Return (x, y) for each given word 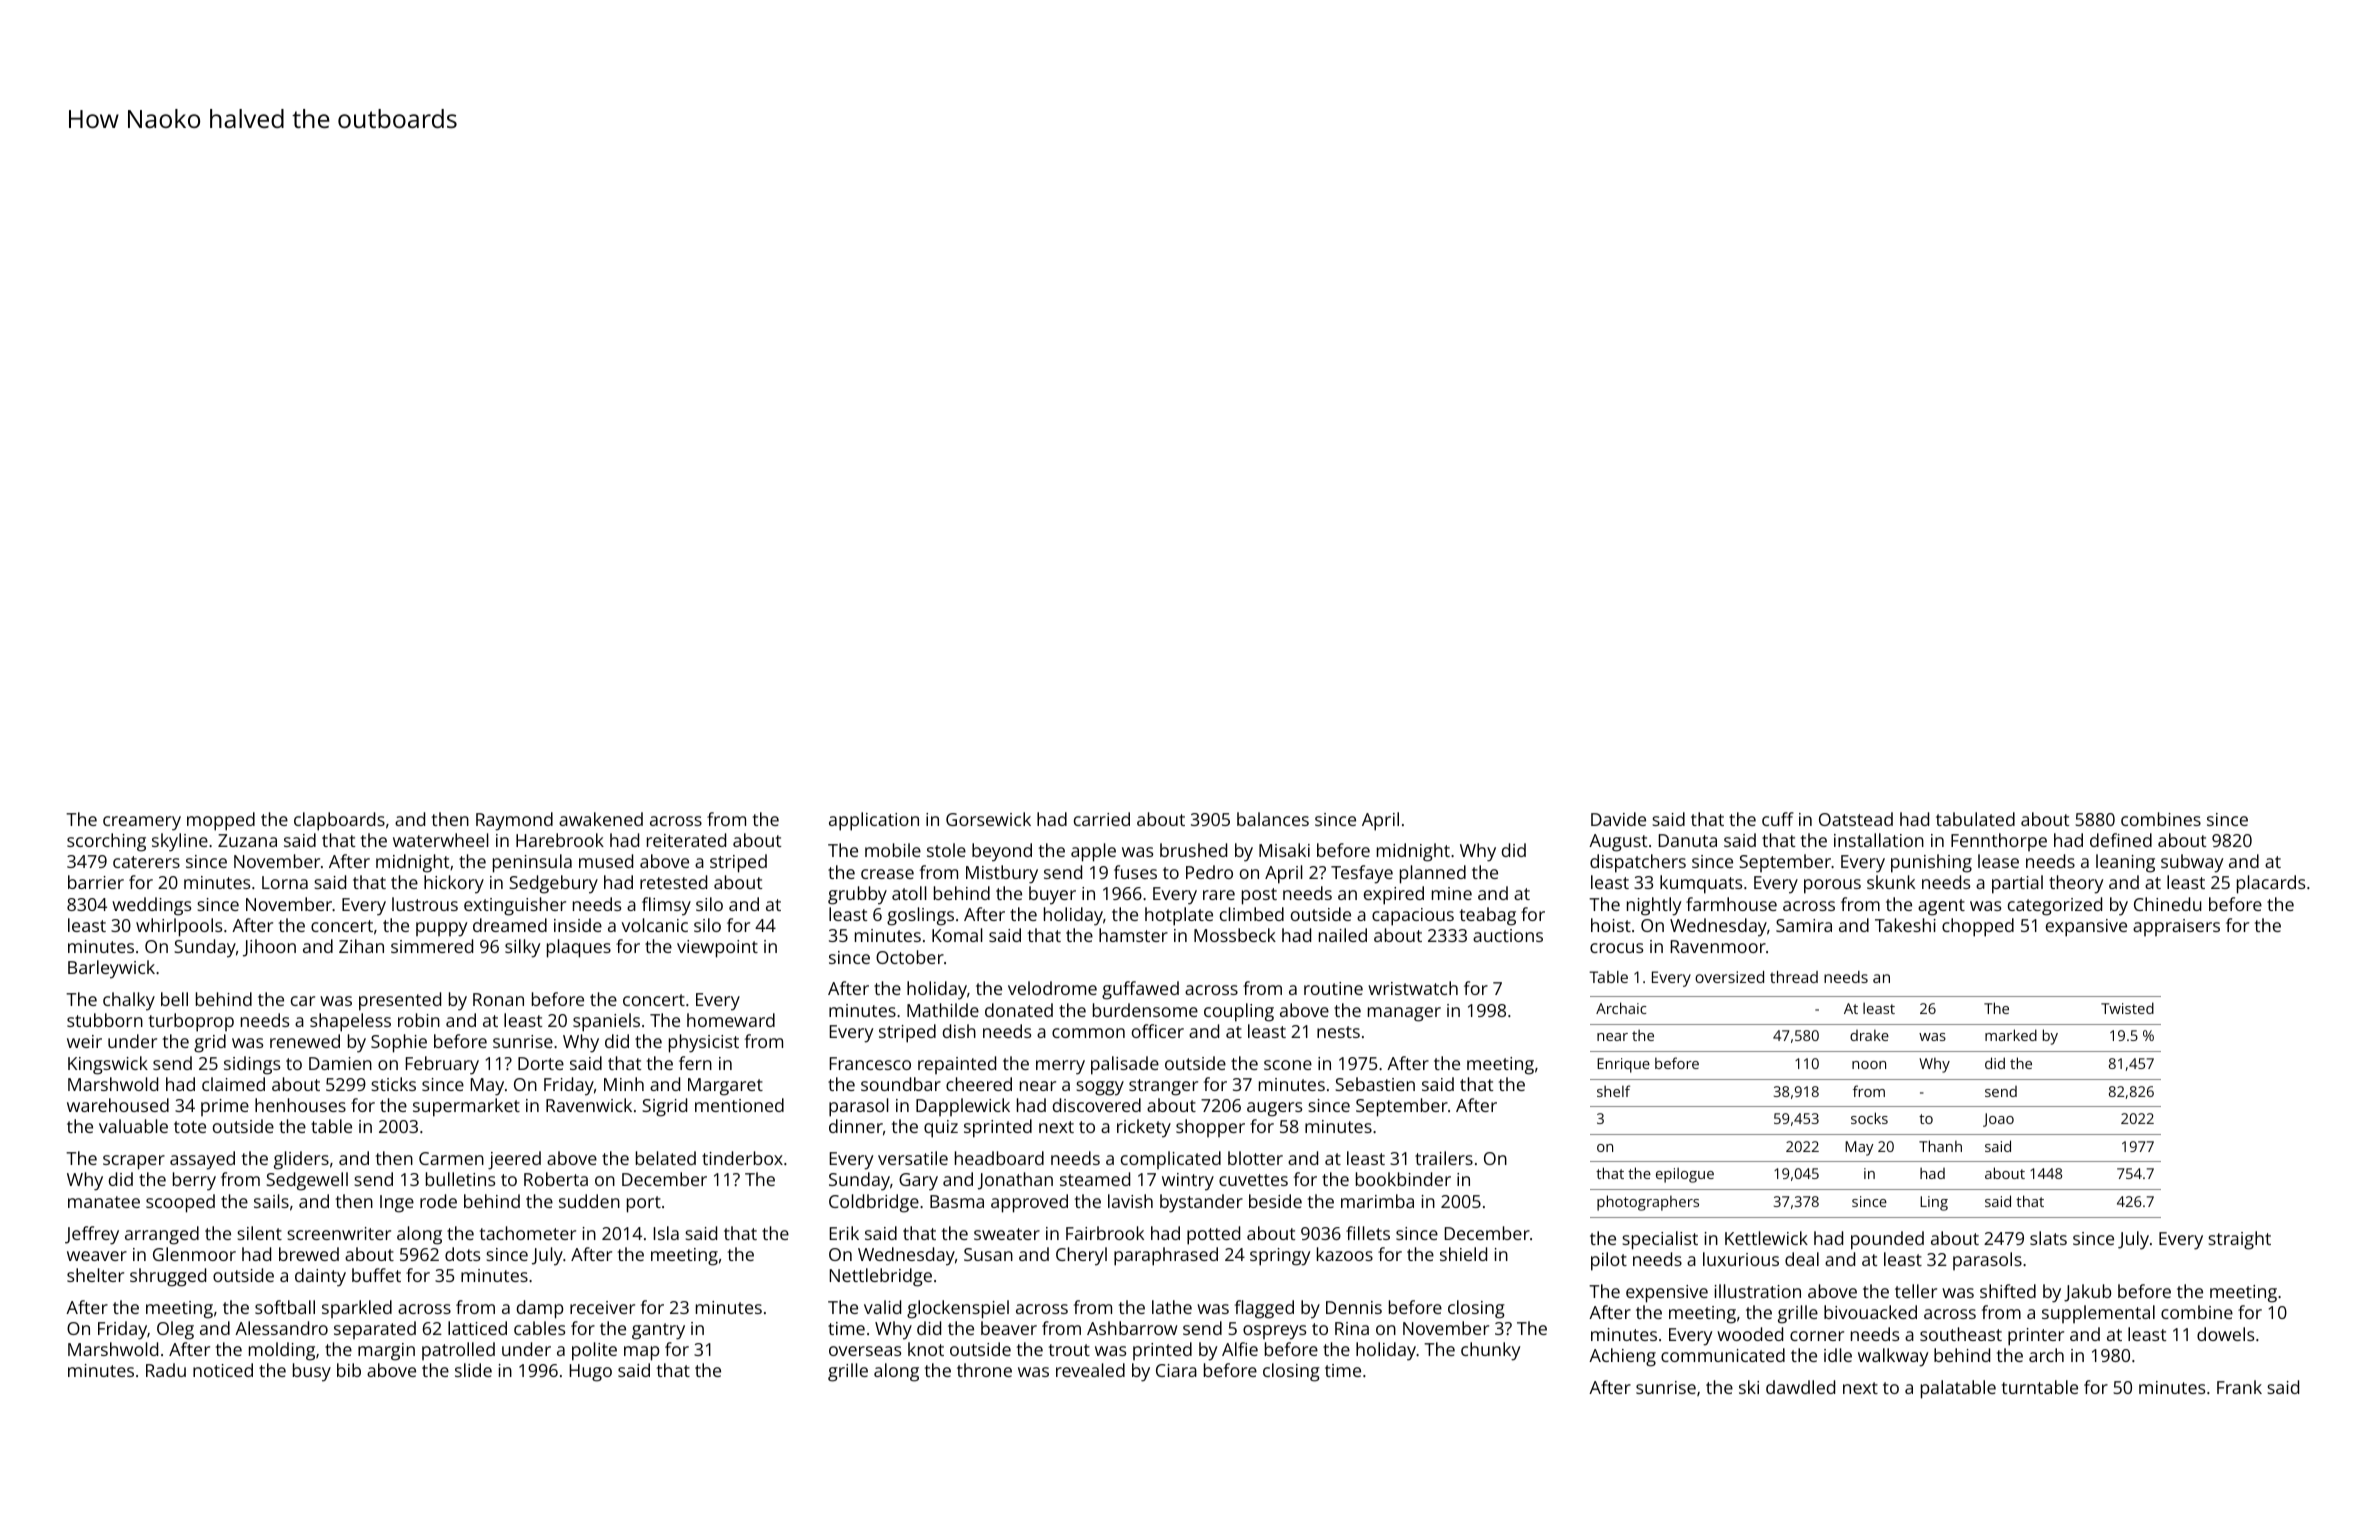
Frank (2239, 1387)
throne (984, 1370)
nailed (1343, 935)
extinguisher (515, 906)
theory (2076, 884)
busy (312, 1372)
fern (695, 1063)
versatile (913, 1158)
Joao (1998, 1120)
